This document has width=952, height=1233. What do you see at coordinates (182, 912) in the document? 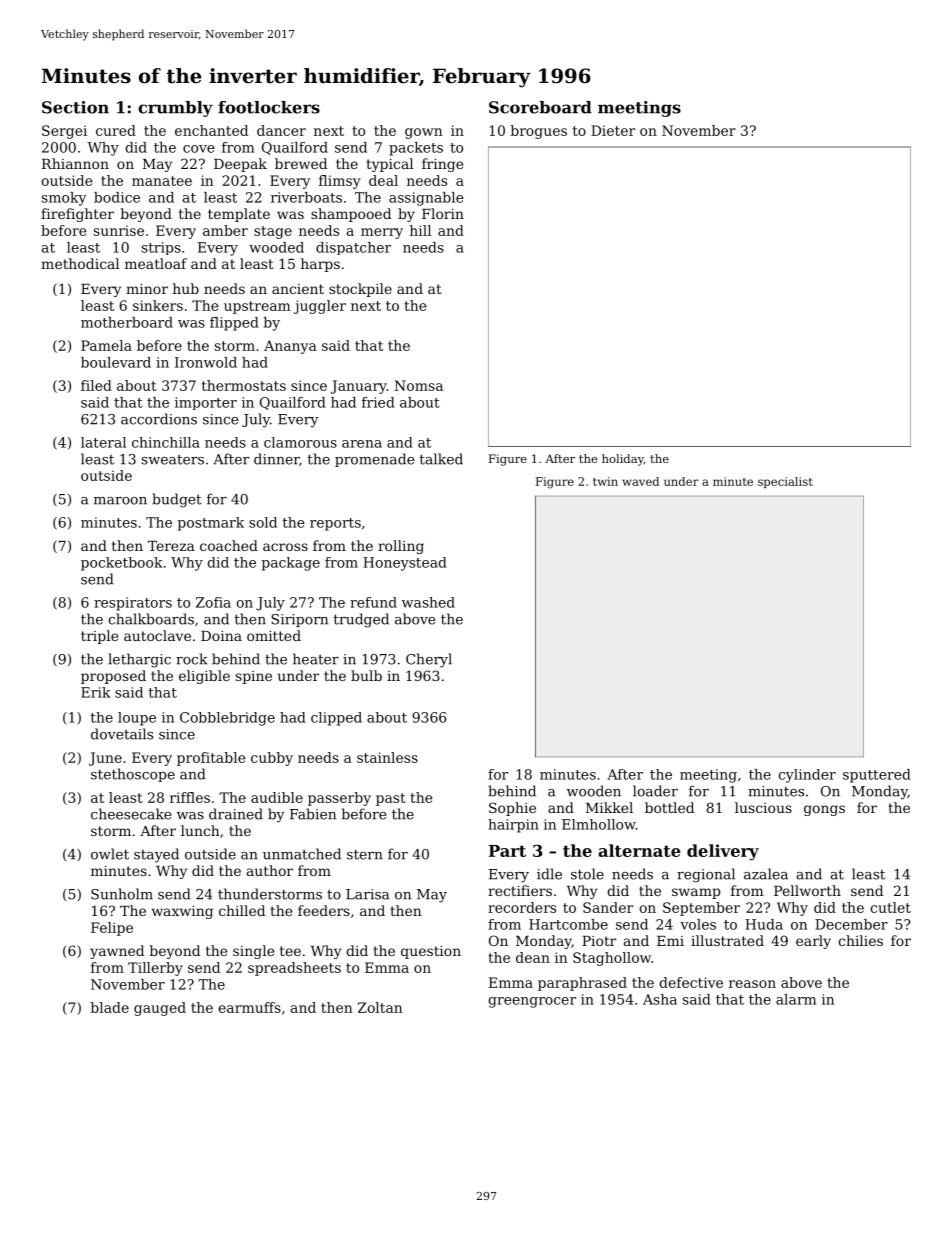
I see `waxwing` at bounding box center [182, 912].
